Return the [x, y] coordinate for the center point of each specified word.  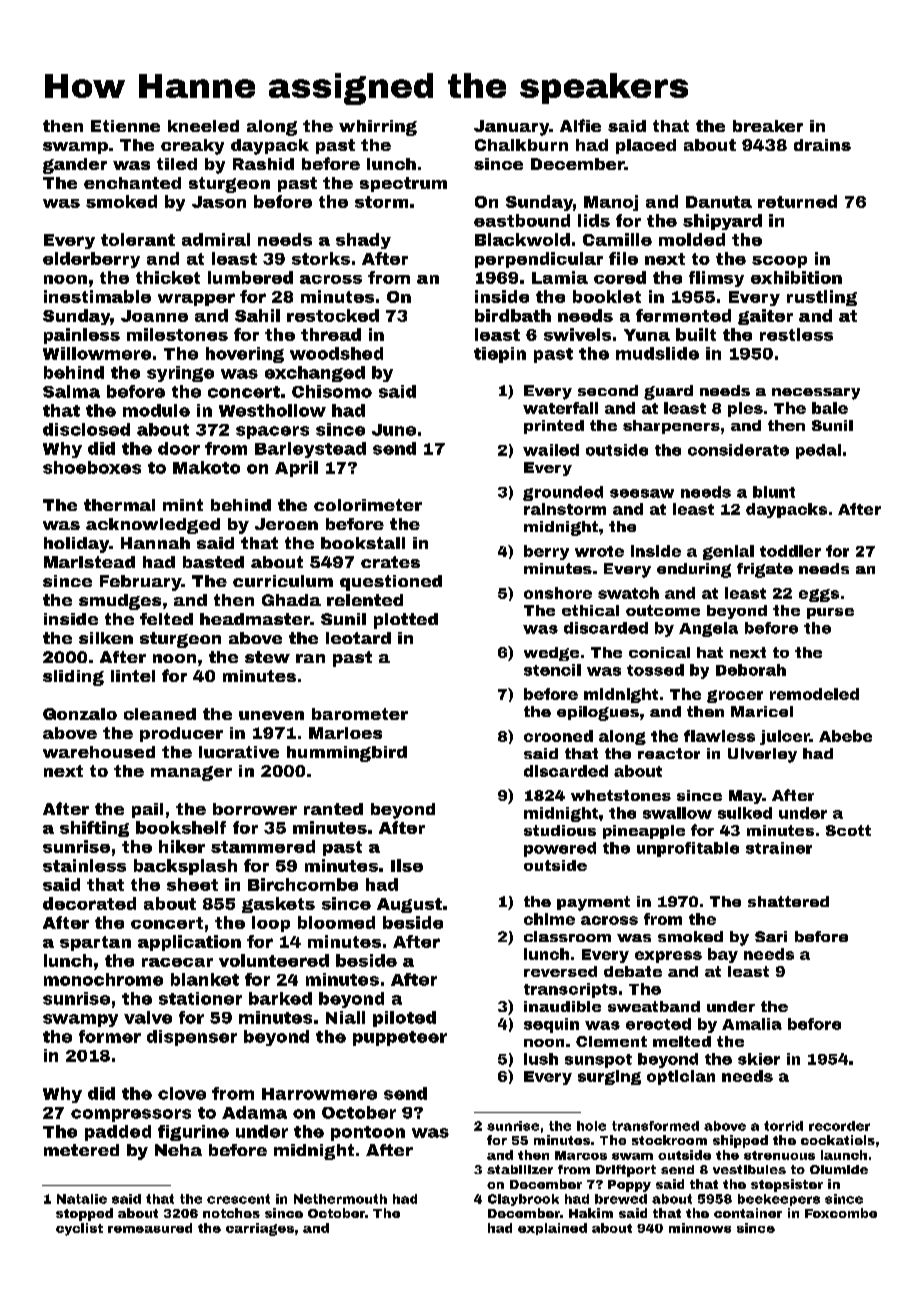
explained [552, 1229]
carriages [260, 1229]
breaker [768, 126]
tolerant [138, 239]
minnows [700, 1228]
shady [363, 241]
